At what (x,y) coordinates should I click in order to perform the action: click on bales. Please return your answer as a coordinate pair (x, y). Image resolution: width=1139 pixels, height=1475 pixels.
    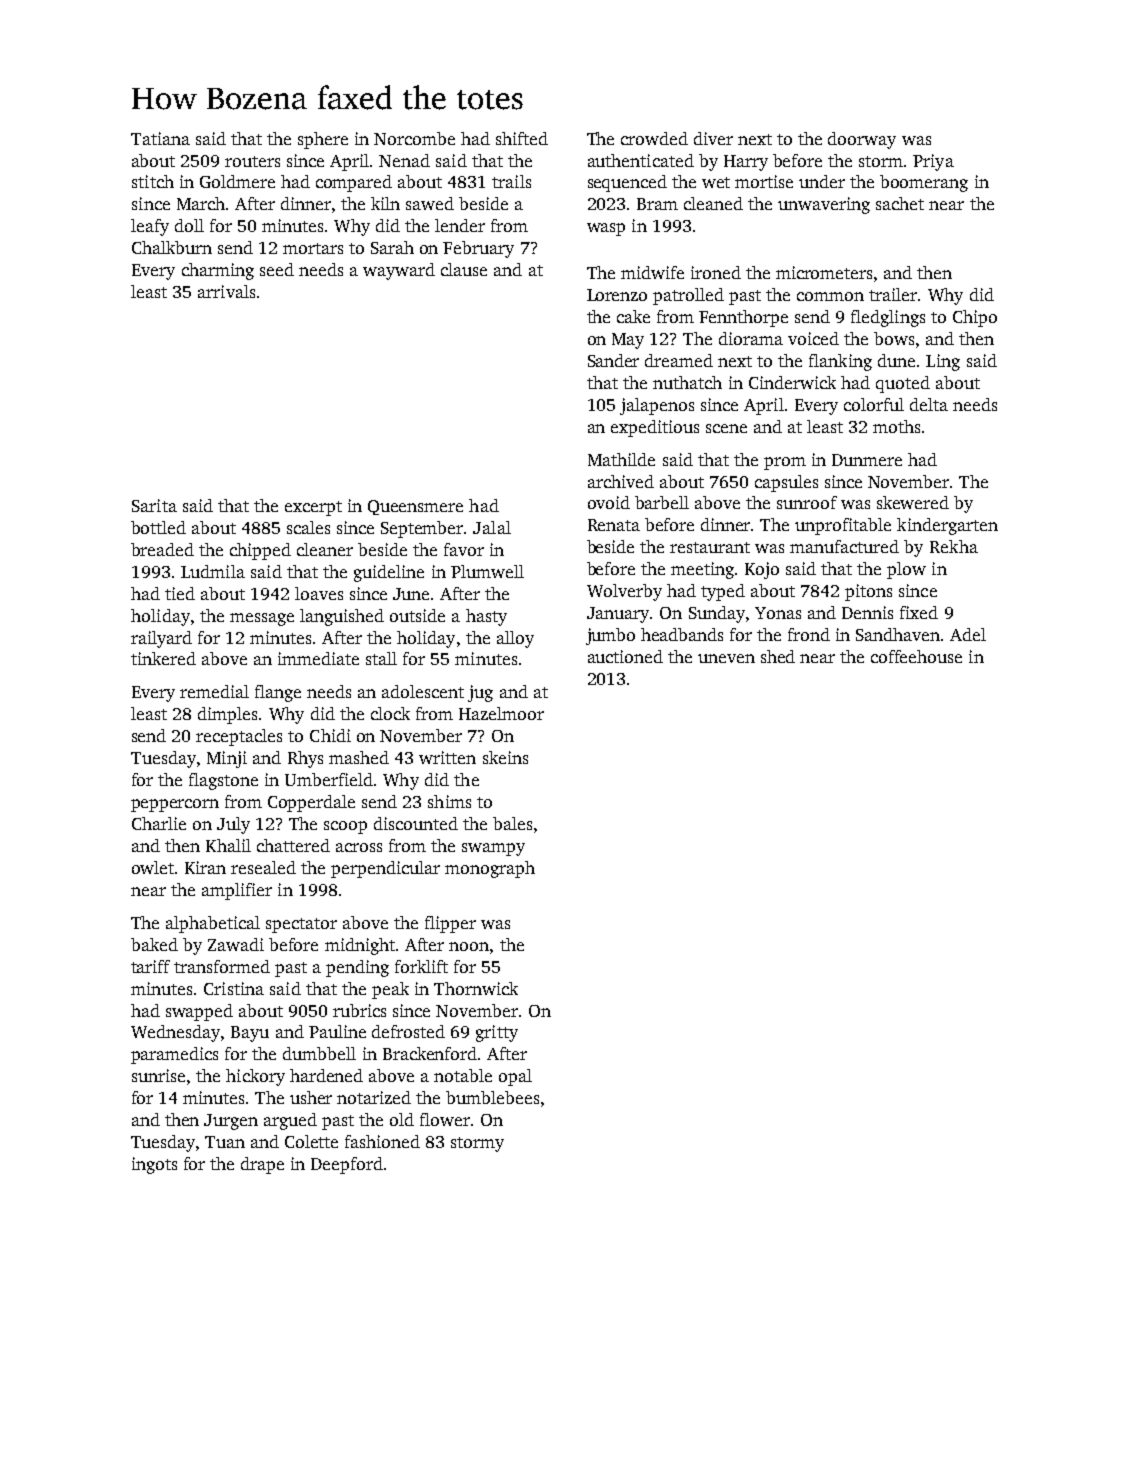
    Looking at the image, I should click on (512, 823).
